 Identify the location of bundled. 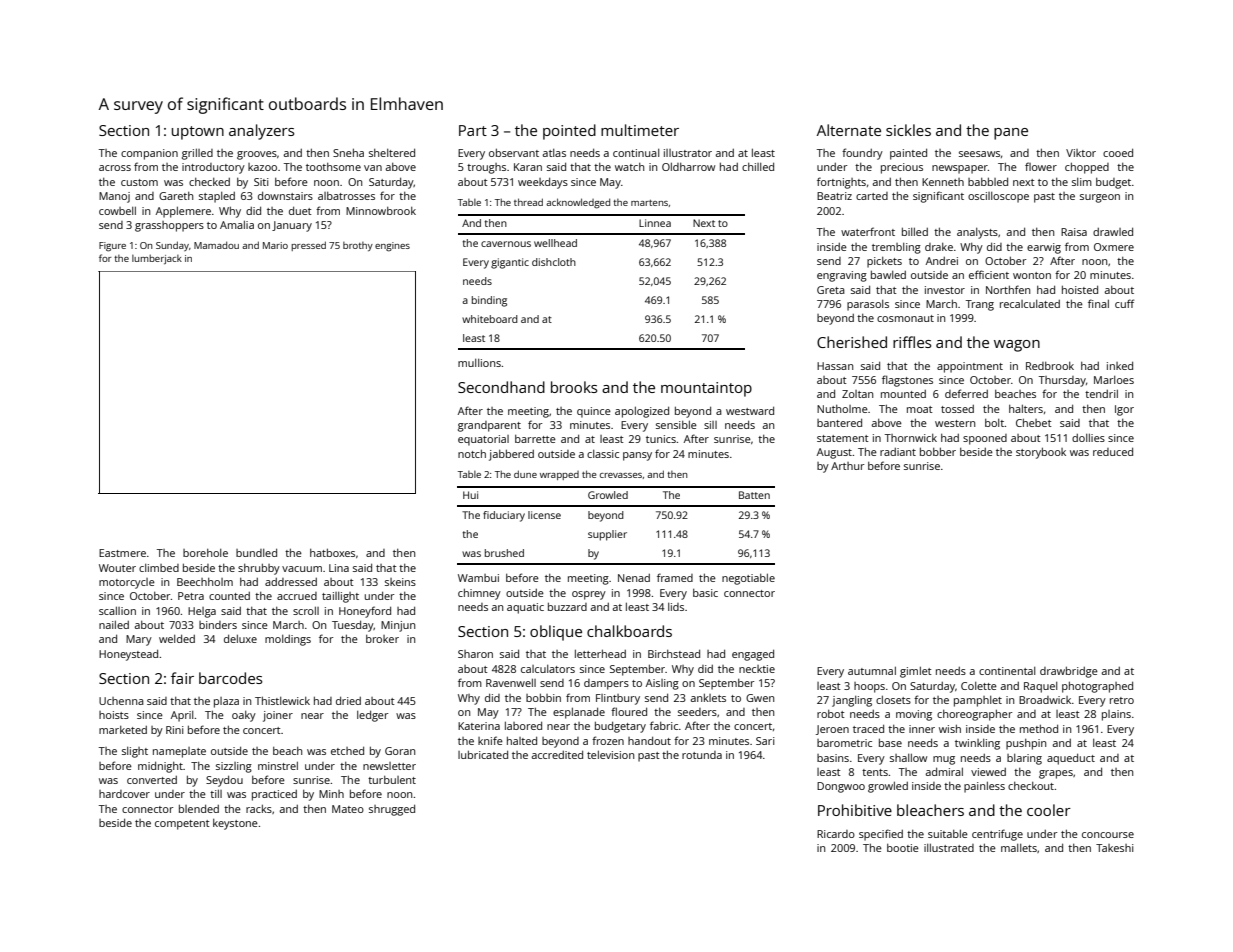
(256, 552).
